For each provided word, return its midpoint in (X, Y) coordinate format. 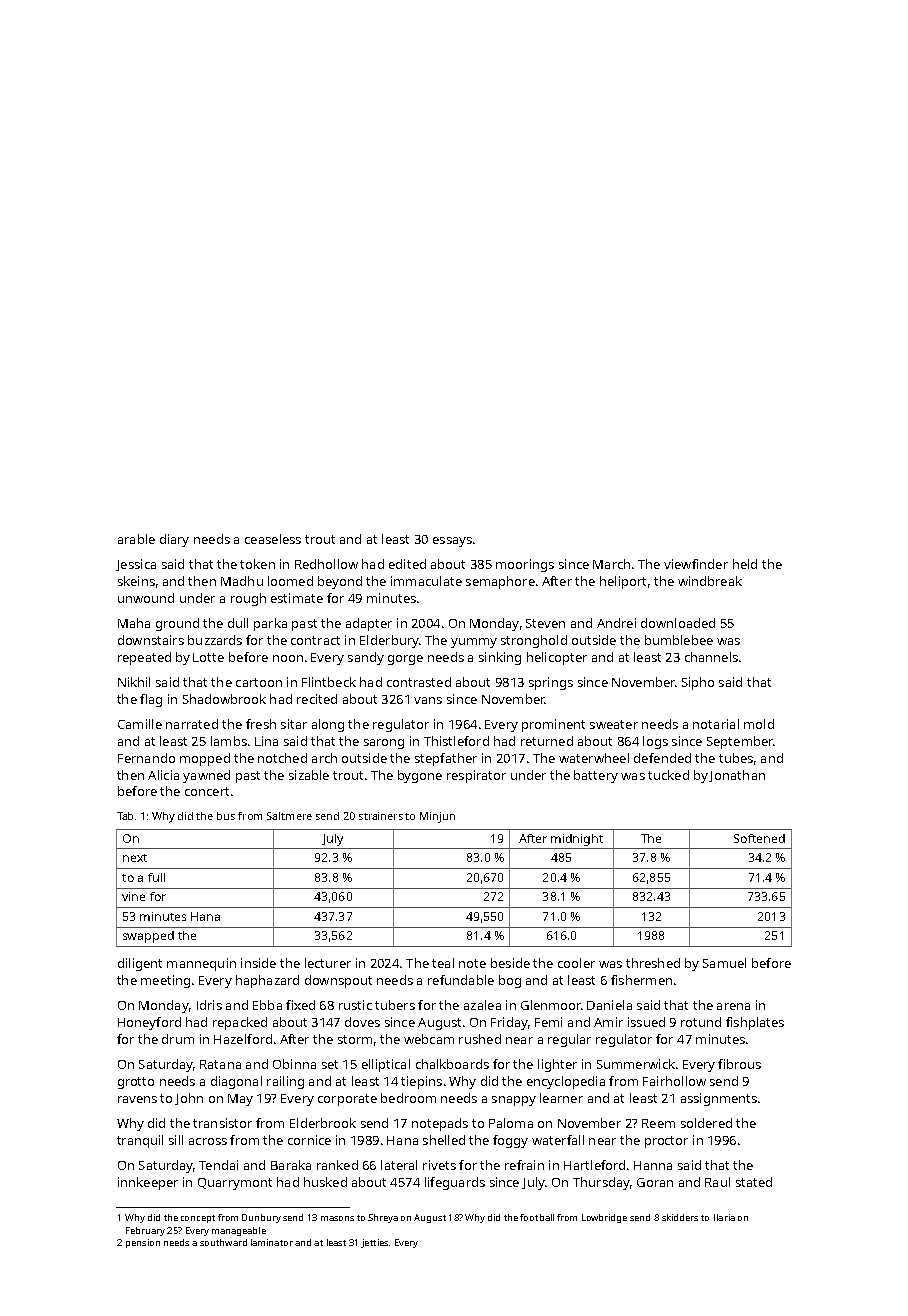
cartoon (259, 682)
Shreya (383, 1218)
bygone (420, 776)
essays (452, 542)
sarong (384, 744)
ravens (137, 1099)
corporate (347, 1100)
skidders (680, 1217)
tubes (736, 758)
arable (136, 539)
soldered (706, 1123)
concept (198, 1219)
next (135, 858)
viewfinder (696, 564)
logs (655, 742)
